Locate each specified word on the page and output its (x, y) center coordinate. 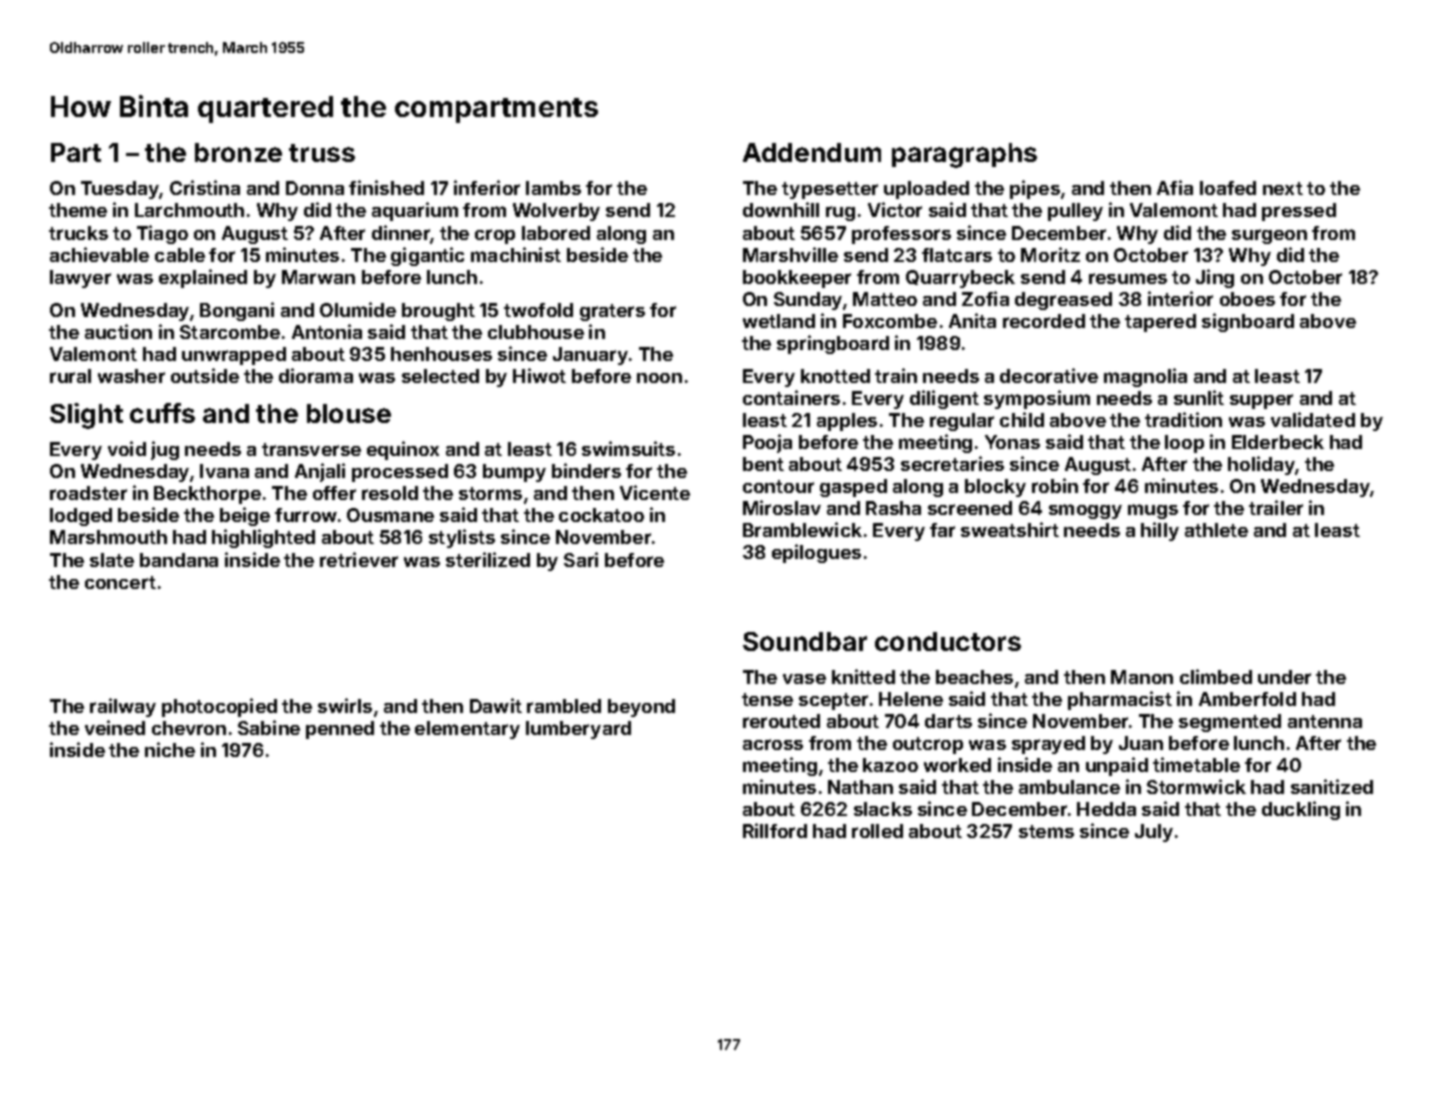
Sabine (269, 727)
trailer (1276, 507)
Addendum (812, 152)
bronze (238, 152)
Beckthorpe (207, 495)
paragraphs (964, 155)
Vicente (655, 492)
